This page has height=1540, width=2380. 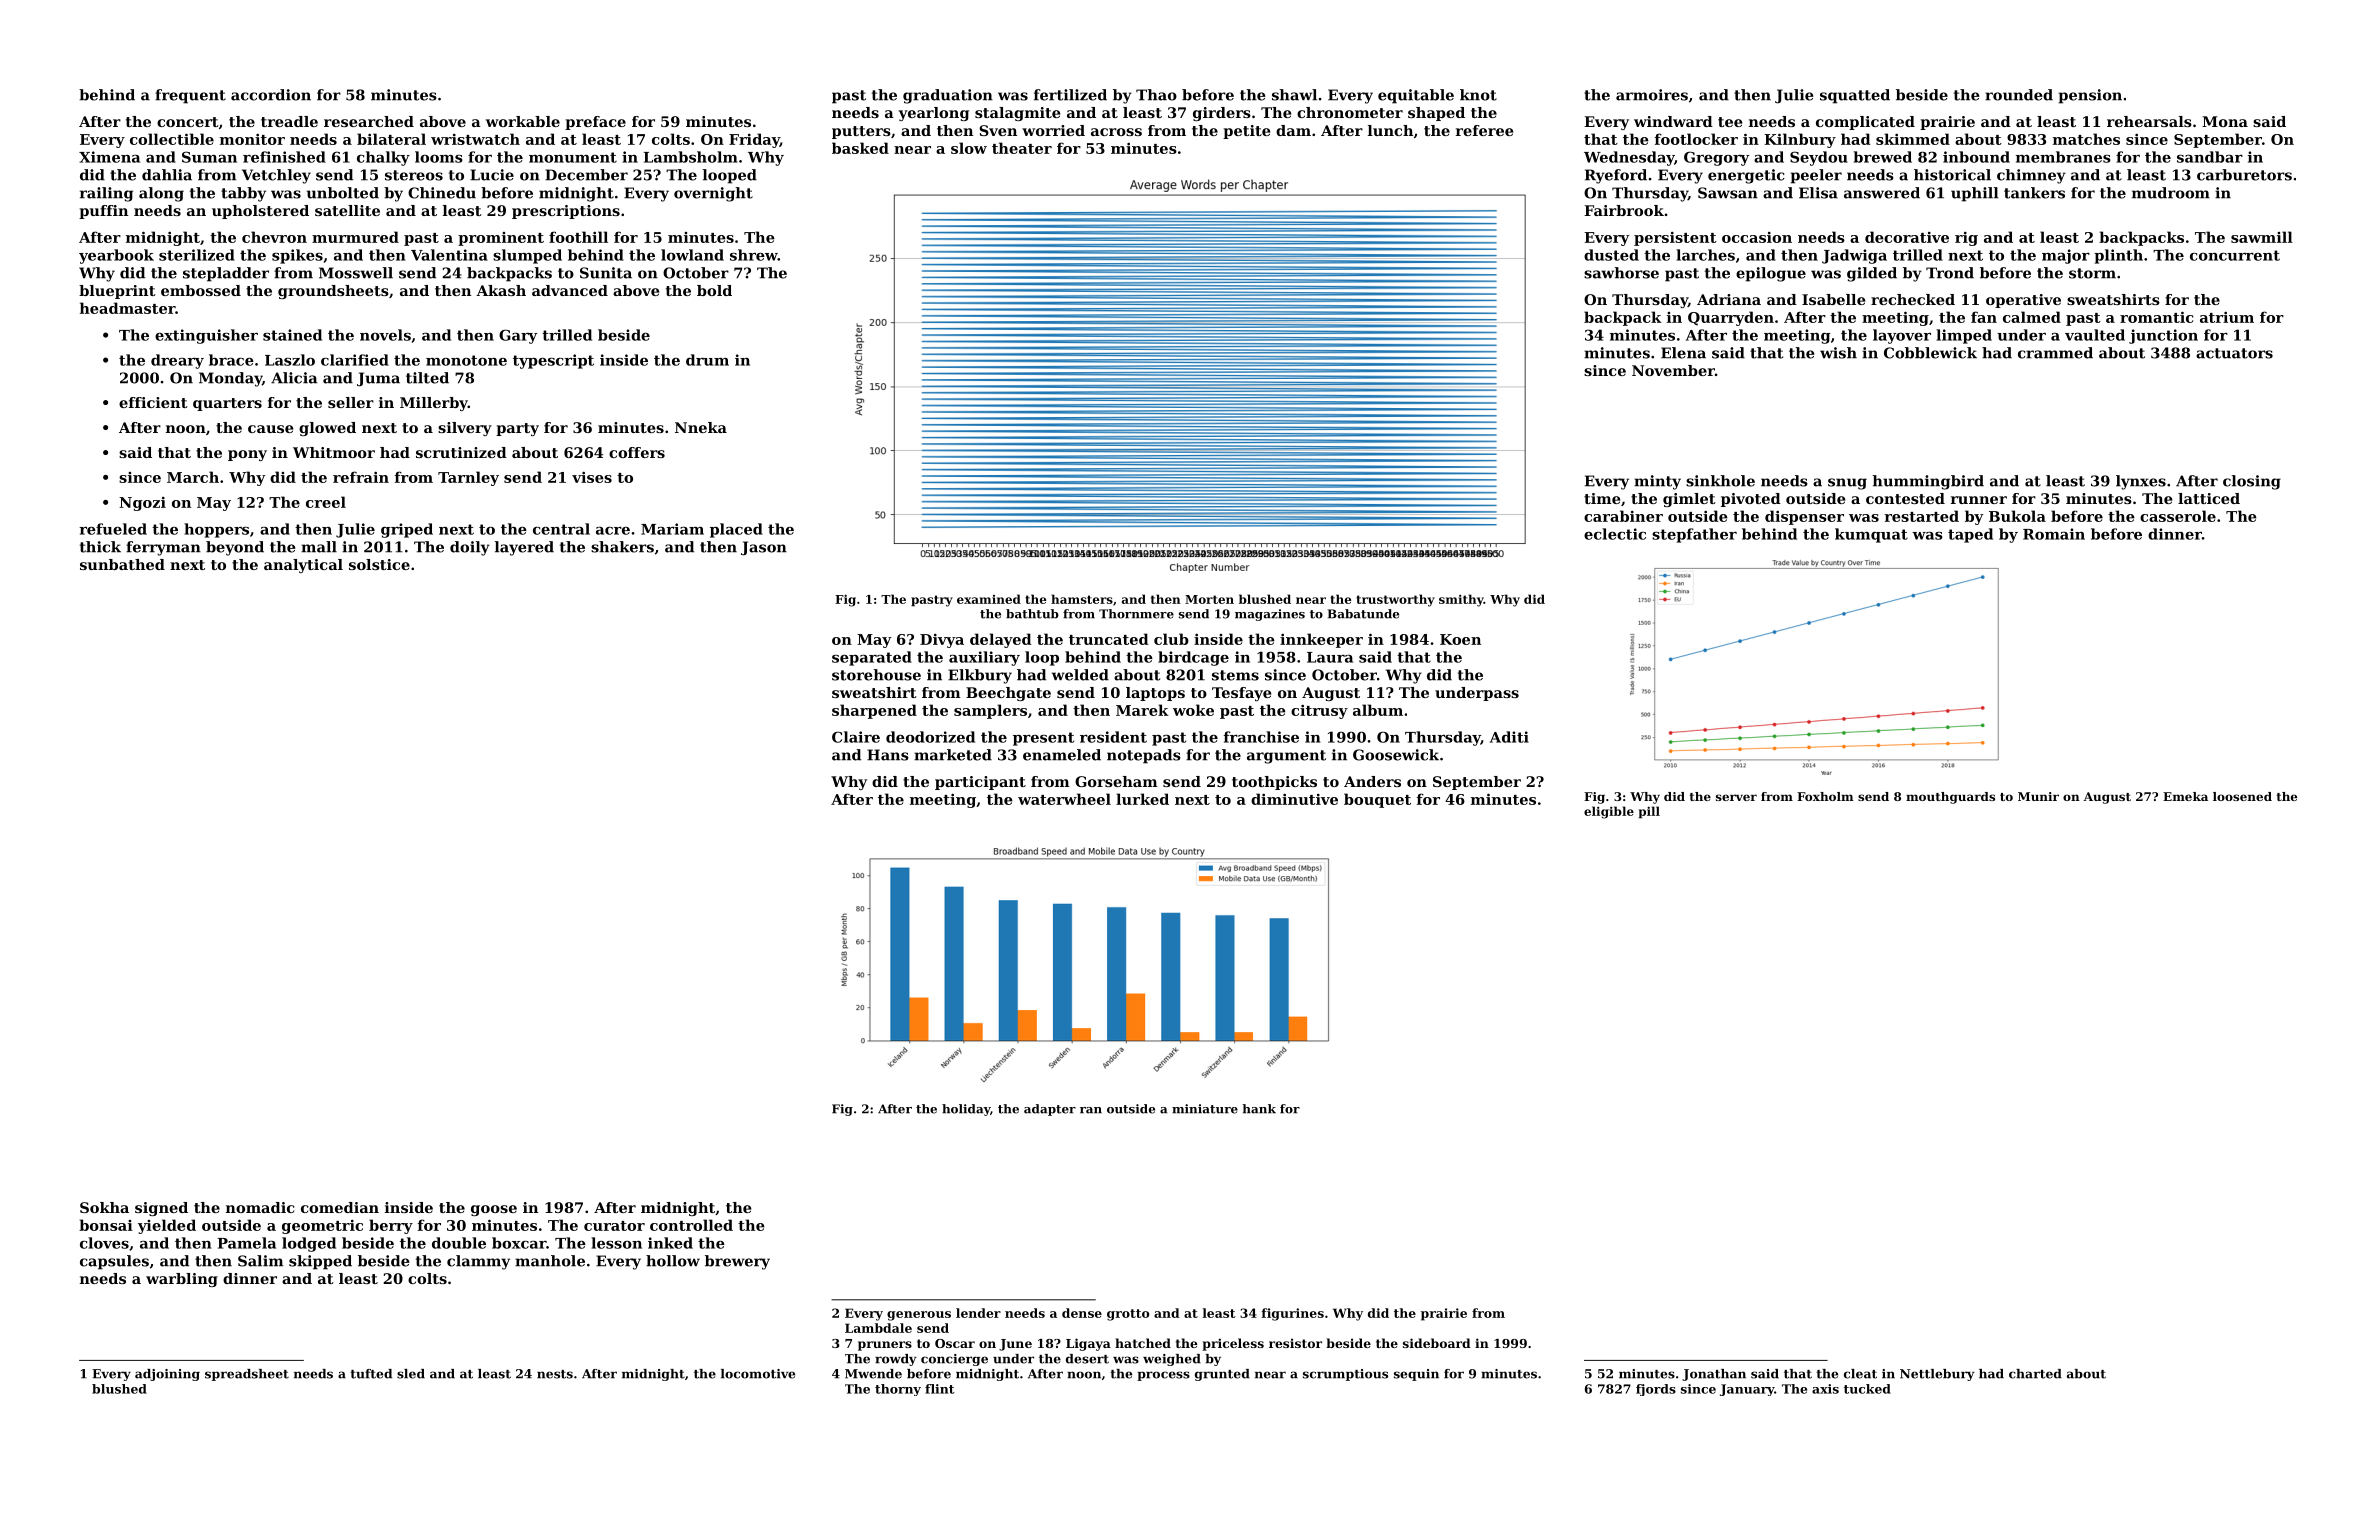 I want to click on Munir, so click(x=2038, y=796).
